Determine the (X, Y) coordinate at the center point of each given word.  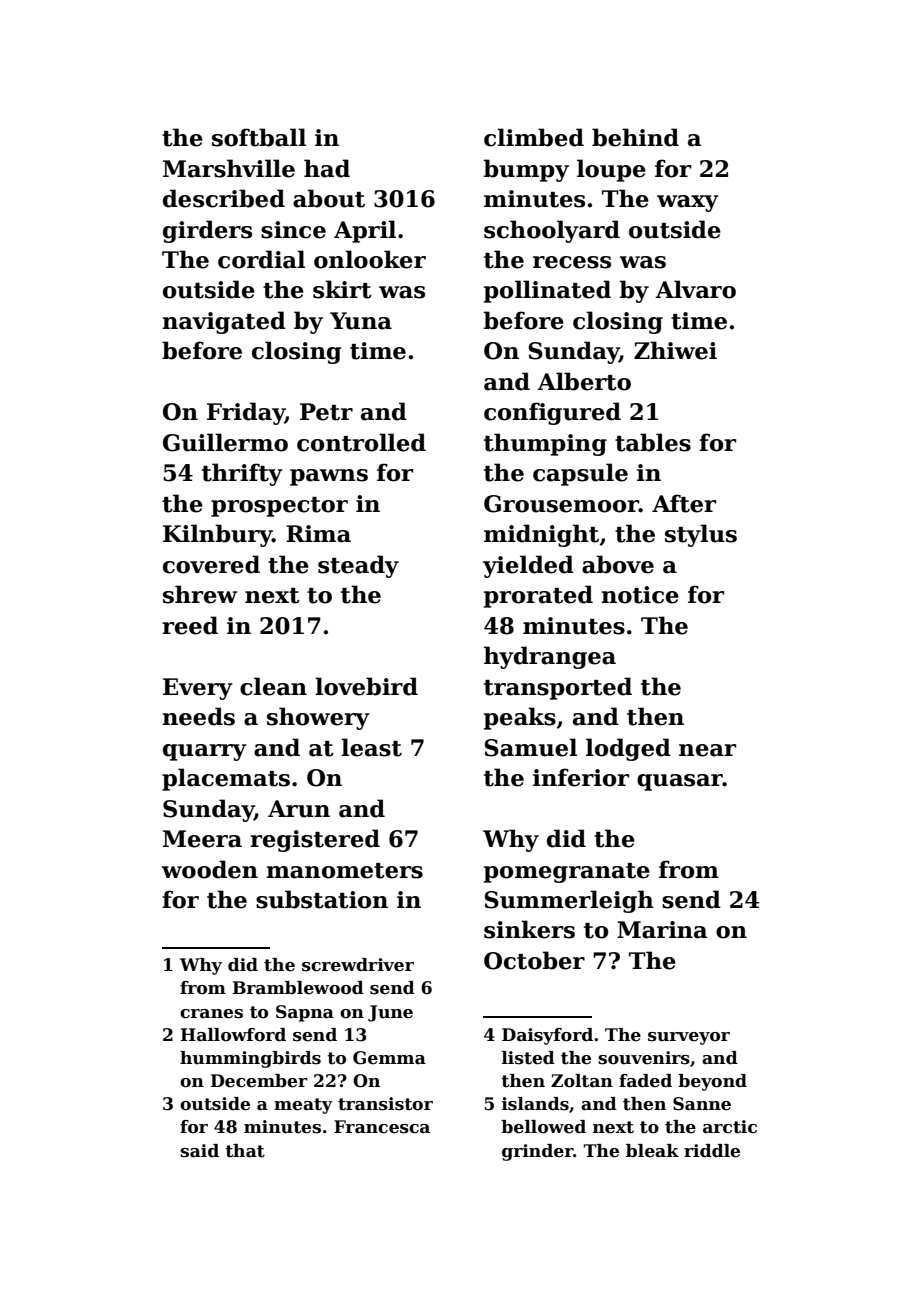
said (199, 1151)
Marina (662, 930)
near (707, 750)
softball (259, 137)
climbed (534, 137)
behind (635, 137)
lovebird (366, 686)
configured (552, 413)
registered (315, 840)
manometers (344, 871)
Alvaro (695, 289)
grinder (537, 1152)
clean (273, 686)
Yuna (361, 321)
